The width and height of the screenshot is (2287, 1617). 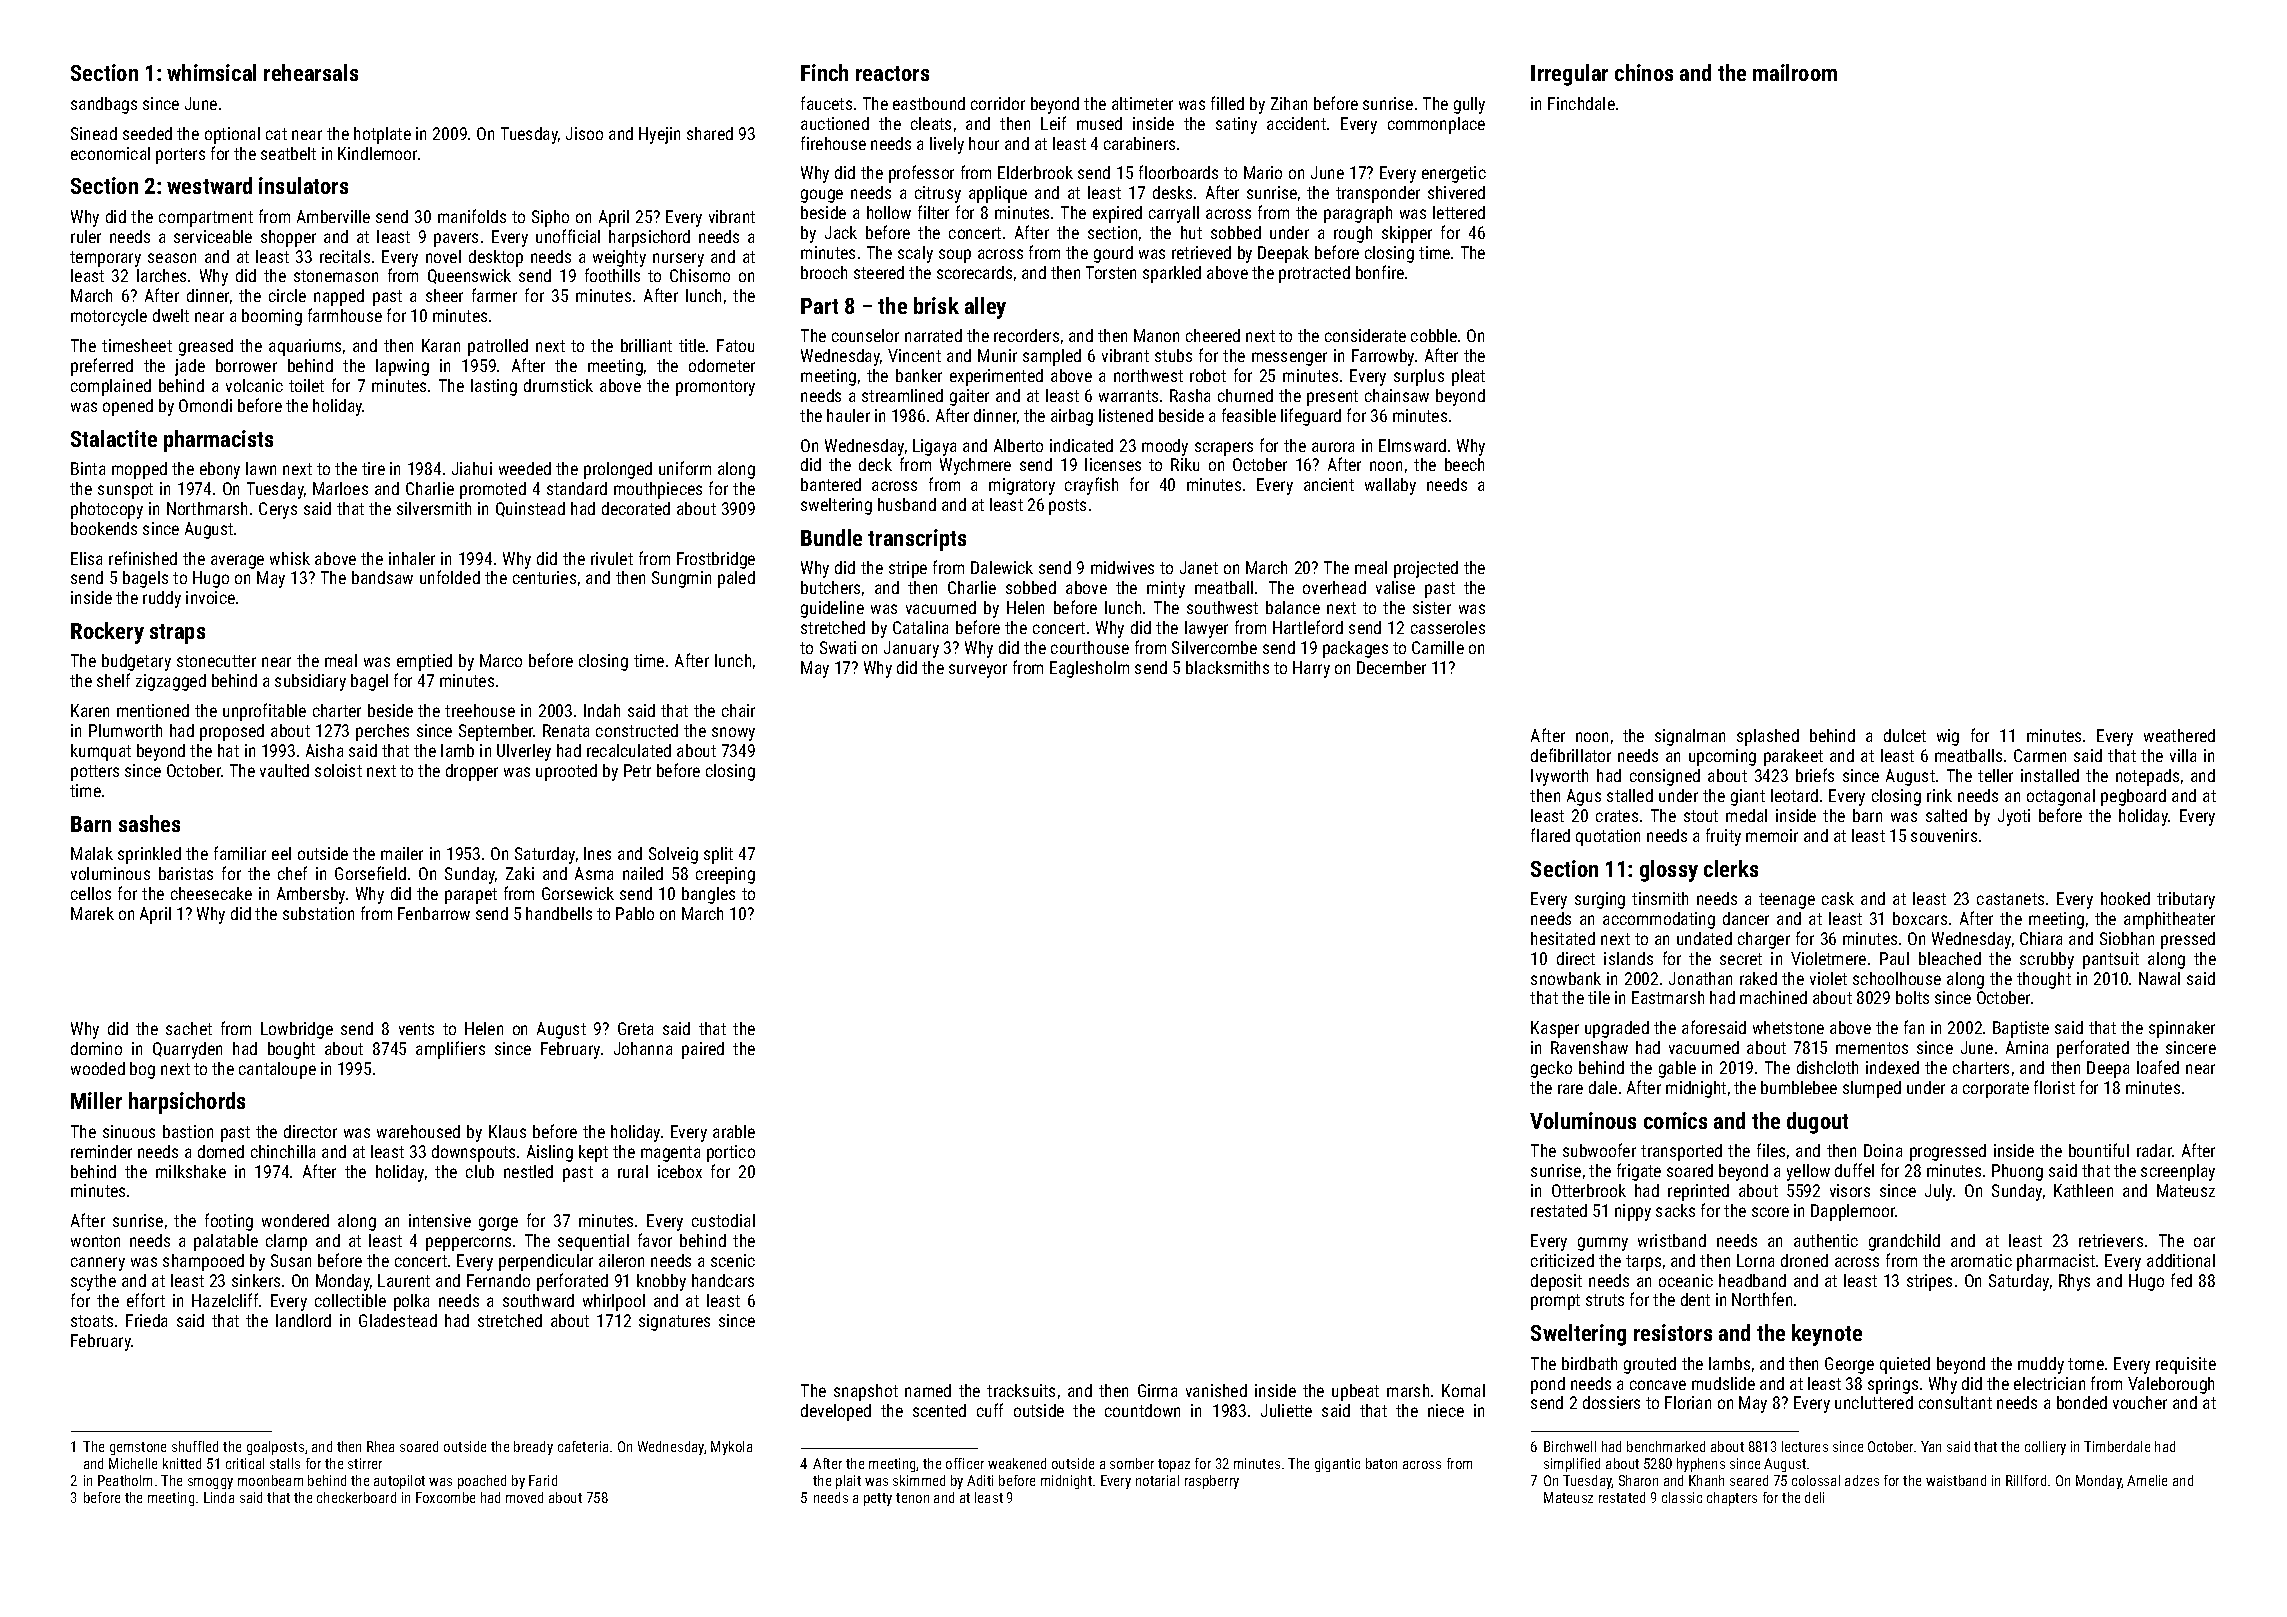 What do you see at coordinates (96, 1100) in the screenshot?
I see `Miller` at bounding box center [96, 1100].
